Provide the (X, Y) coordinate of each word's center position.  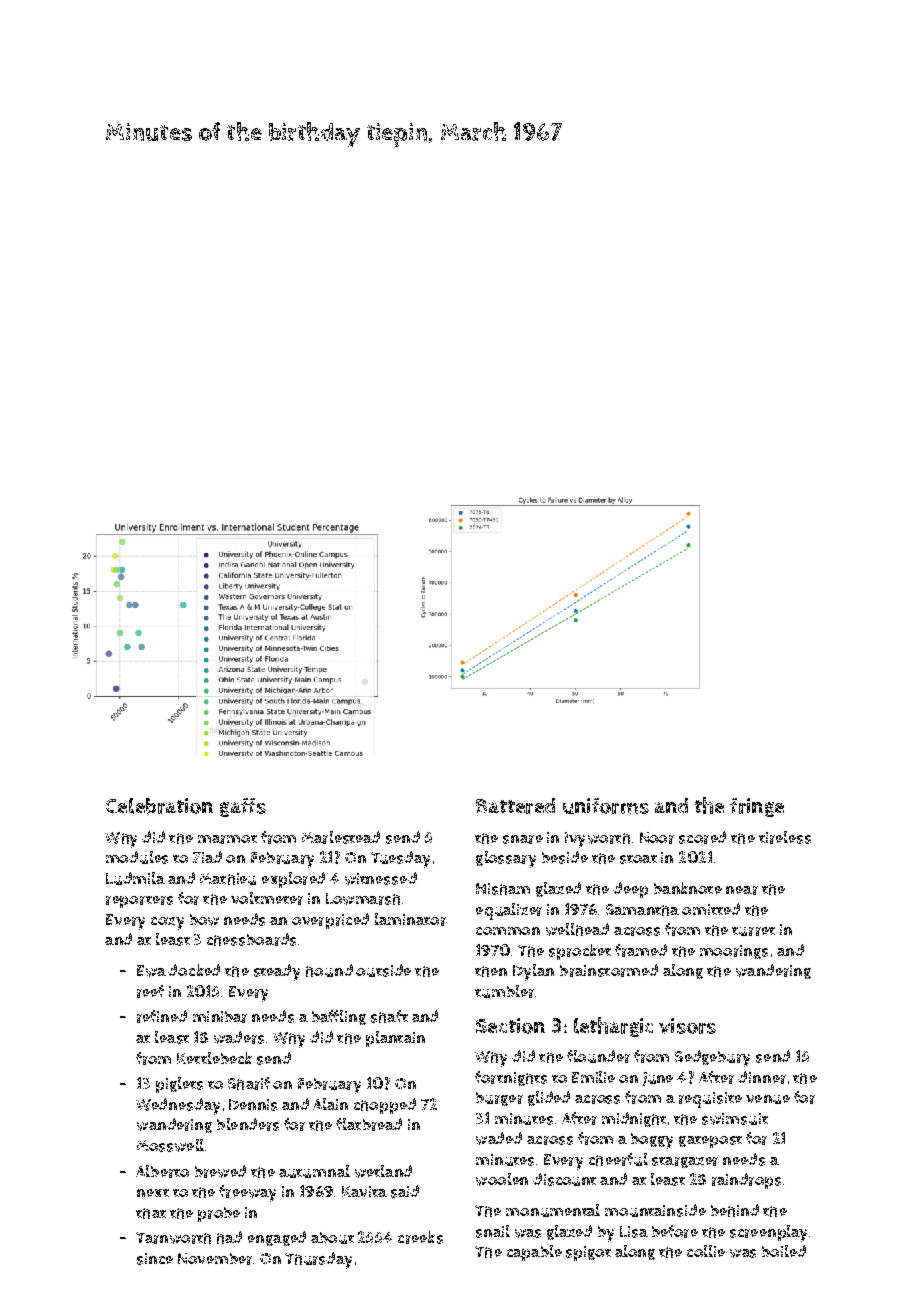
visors (687, 1026)
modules (137, 857)
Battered (515, 806)
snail (493, 1231)
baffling (339, 1017)
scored (702, 837)
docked (194, 970)
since (155, 1259)
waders (239, 1037)
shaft (389, 1016)
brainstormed (609, 970)
